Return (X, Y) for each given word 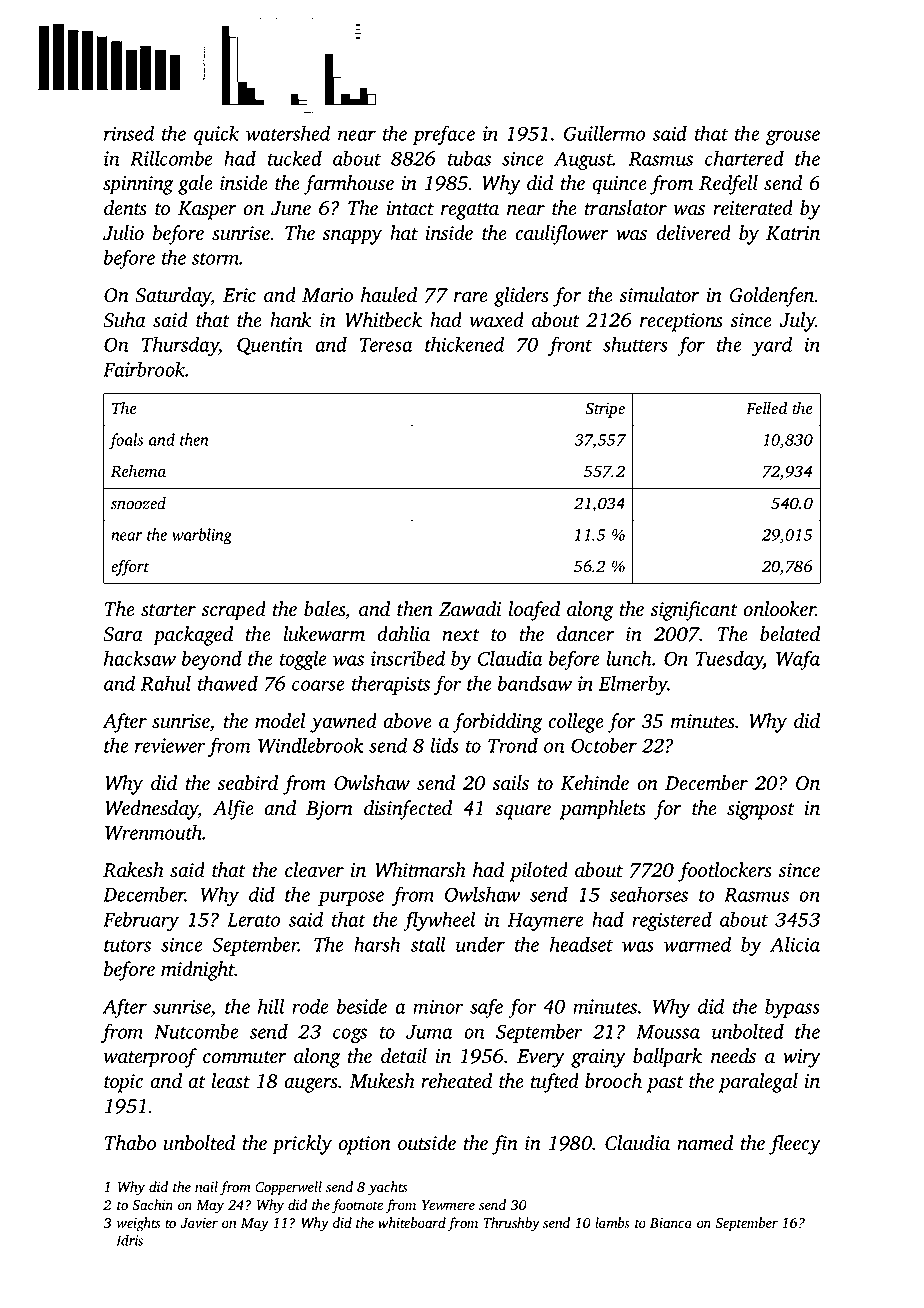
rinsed (129, 133)
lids (445, 745)
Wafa (798, 660)
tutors (127, 946)
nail (206, 1186)
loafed (534, 611)
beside (362, 1006)
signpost (761, 810)
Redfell (728, 185)
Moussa (668, 1032)
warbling (202, 536)
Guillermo (604, 133)
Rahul (166, 683)
